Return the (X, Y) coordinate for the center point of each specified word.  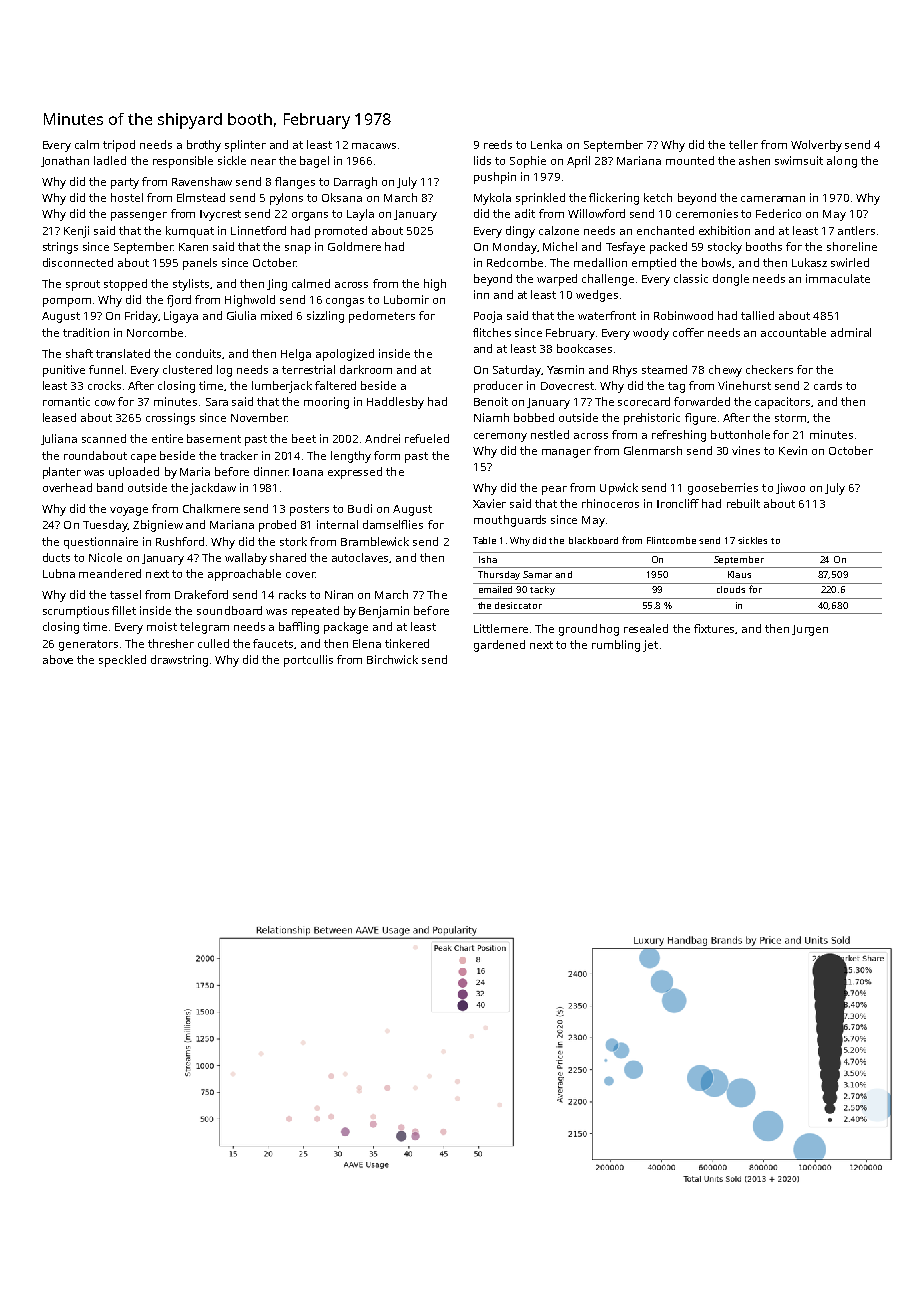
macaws (374, 146)
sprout (83, 285)
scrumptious (76, 612)
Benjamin (384, 612)
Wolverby (816, 146)
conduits (198, 353)
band (110, 487)
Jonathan (65, 161)
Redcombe (515, 262)
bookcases (584, 348)
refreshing (679, 436)
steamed (664, 369)
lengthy (351, 457)
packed (668, 248)
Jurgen (810, 630)
